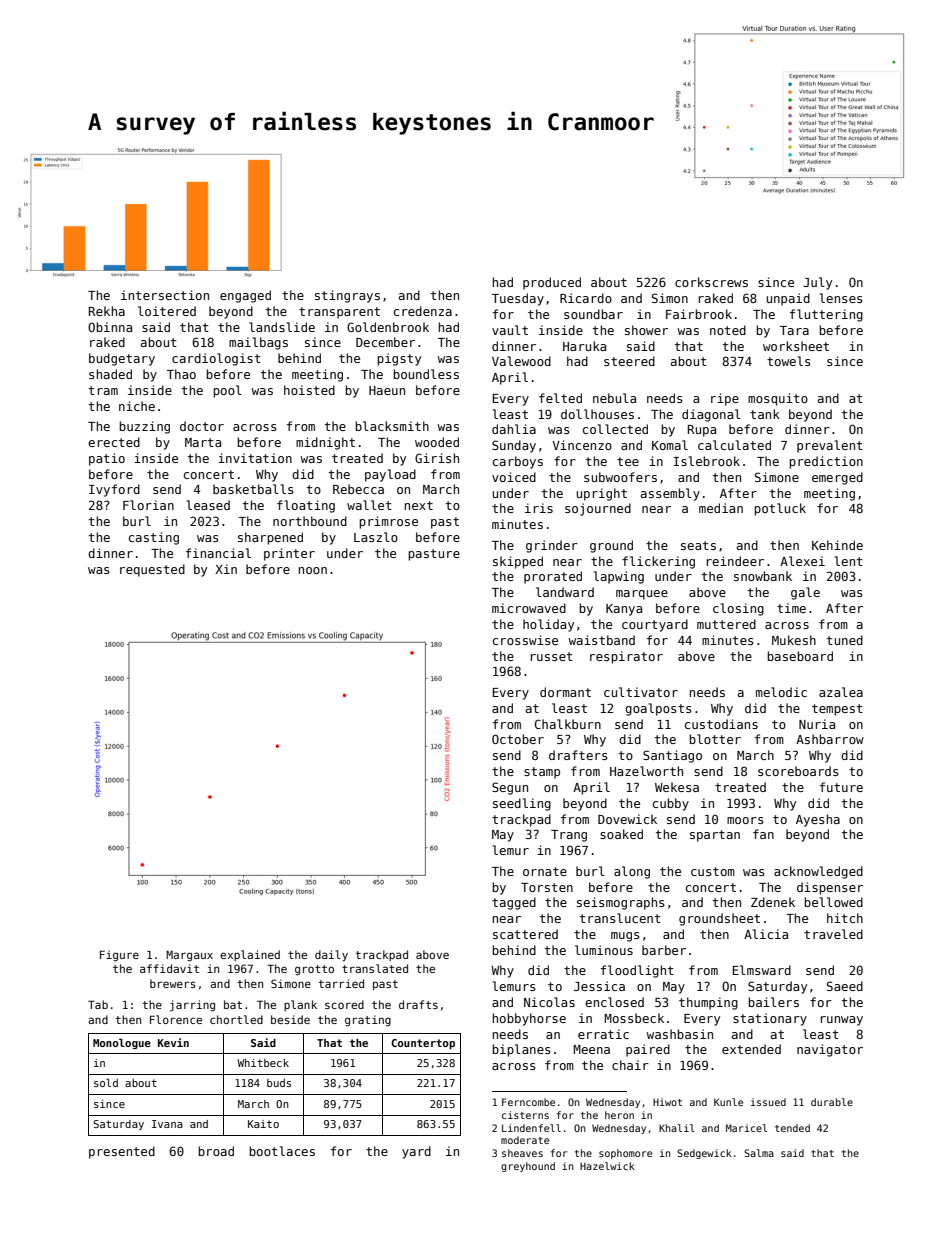  Describe the element at coordinates (826, 315) in the image. I see `fluttering` at that location.
